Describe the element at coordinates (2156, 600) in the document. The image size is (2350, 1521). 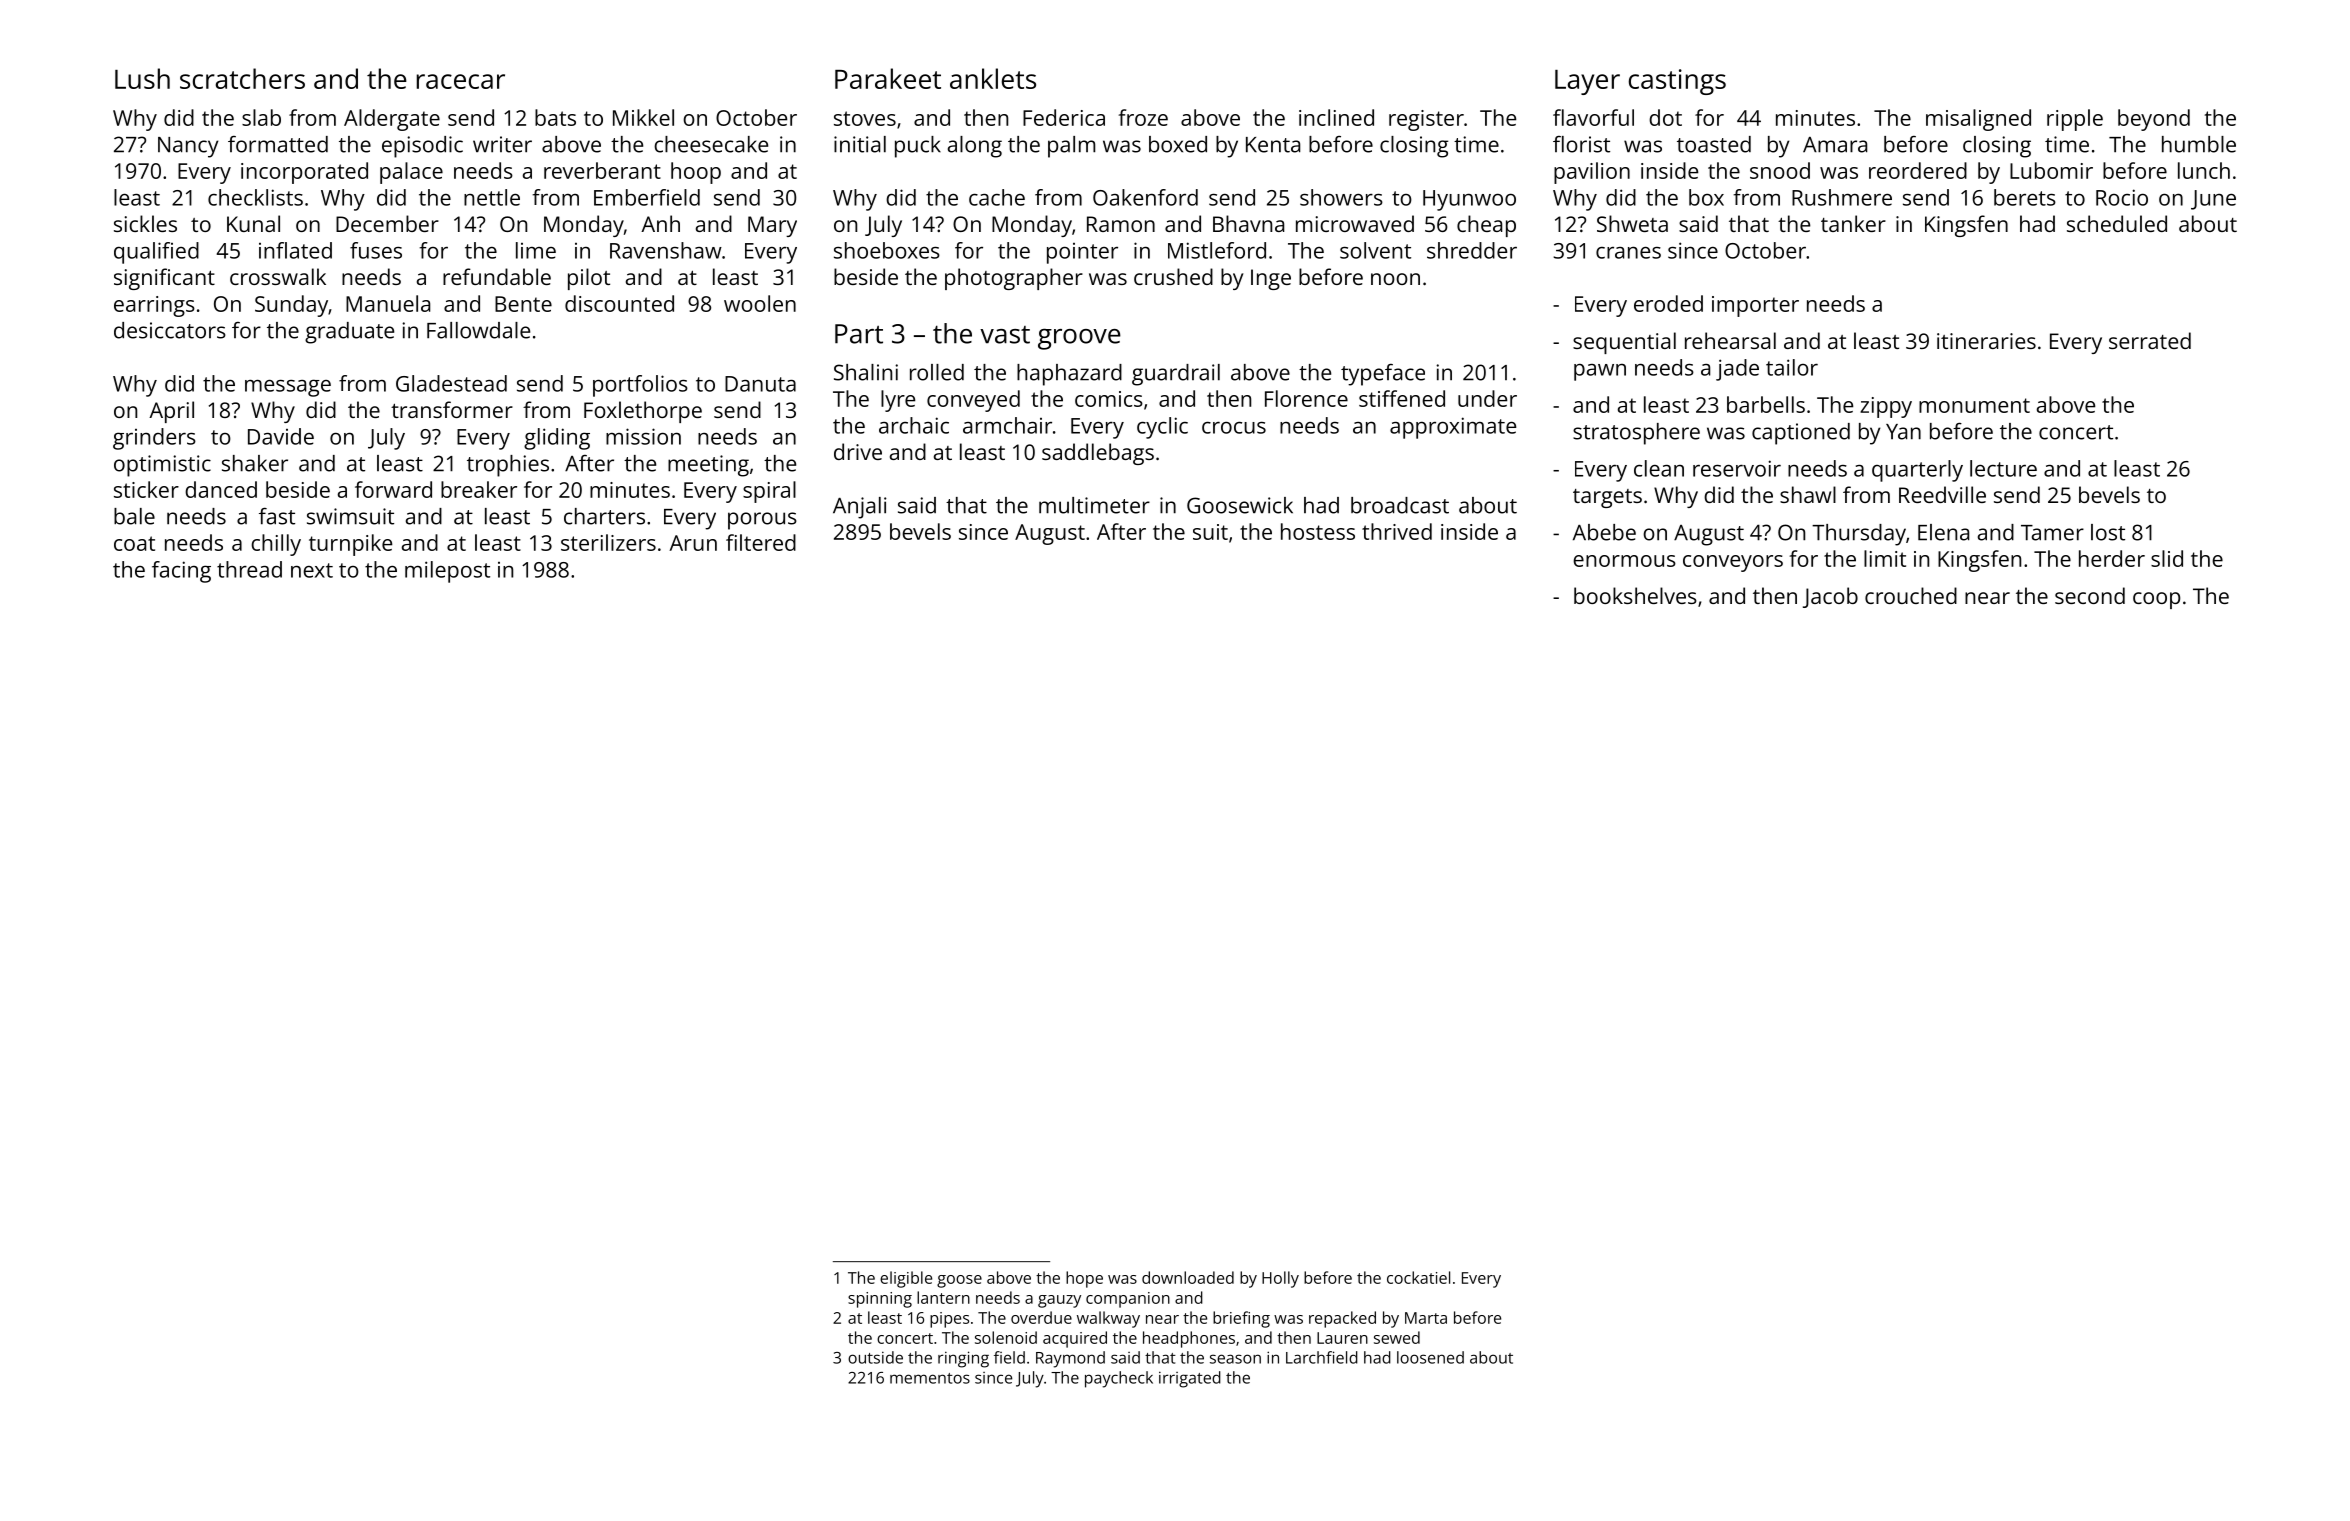
I see `coop` at that location.
